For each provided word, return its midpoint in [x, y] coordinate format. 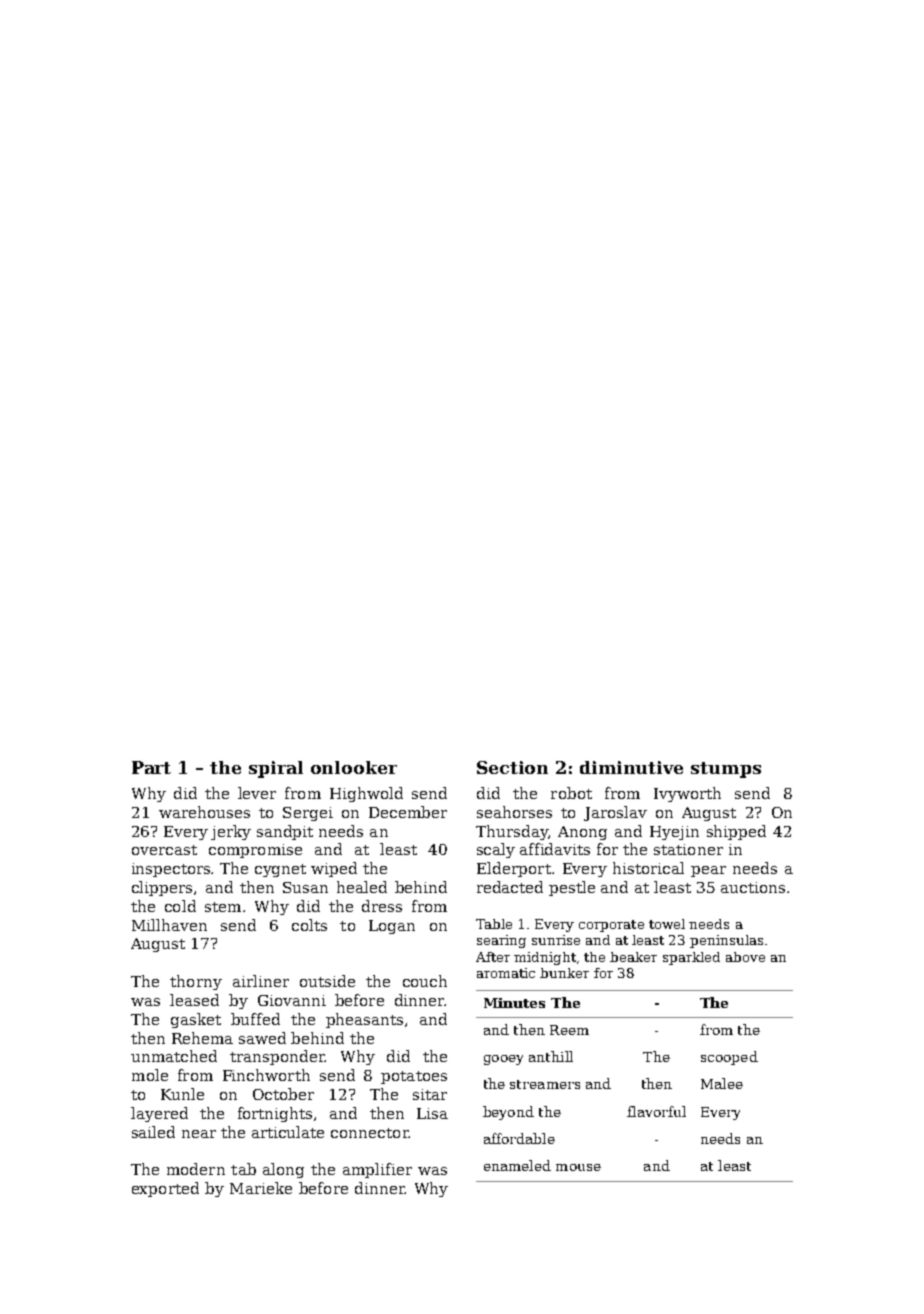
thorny [196, 982]
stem [223, 907]
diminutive [631, 767]
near [199, 1134]
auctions [753, 887]
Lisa [432, 1113]
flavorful [656, 1111]
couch [425, 981]
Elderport [514, 869]
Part [151, 767]
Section [512, 767]
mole [150, 1075]
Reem [569, 1030]
